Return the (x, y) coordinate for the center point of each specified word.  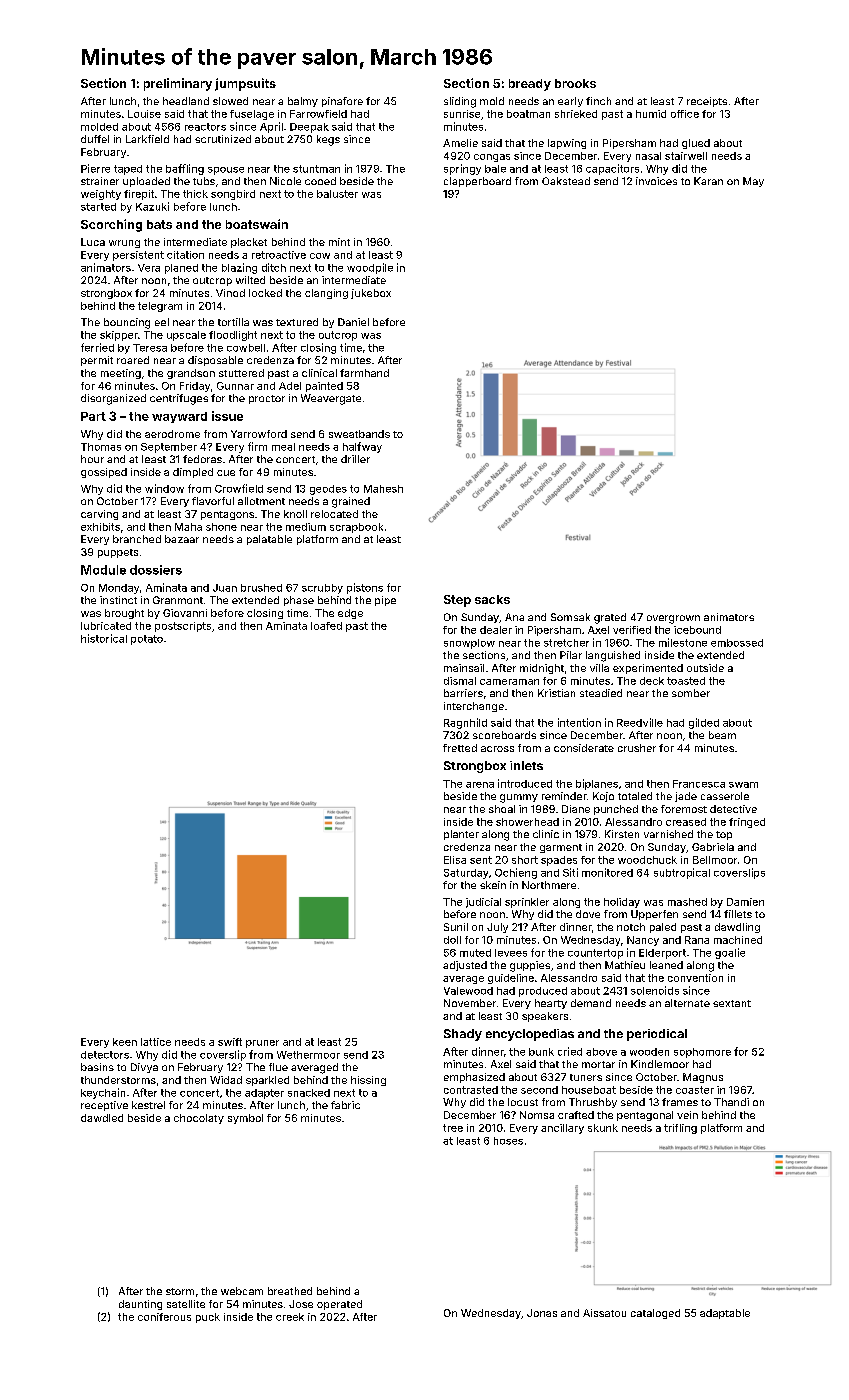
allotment (261, 501)
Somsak (570, 617)
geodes (328, 490)
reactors (205, 127)
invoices (656, 181)
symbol (245, 1119)
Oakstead (566, 181)
